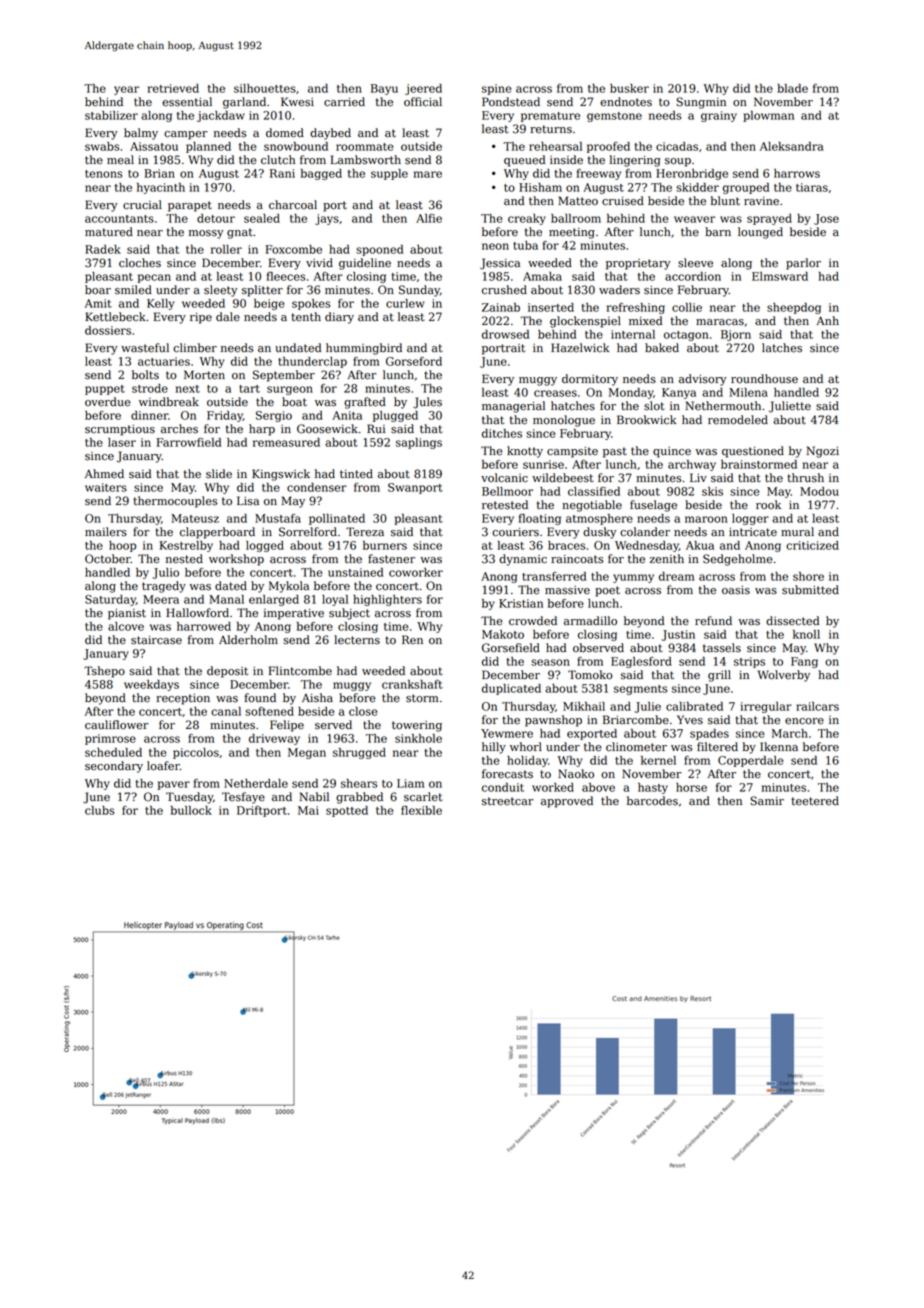  Describe the element at coordinates (99, 810) in the screenshot. I see `clubs` at that location.
